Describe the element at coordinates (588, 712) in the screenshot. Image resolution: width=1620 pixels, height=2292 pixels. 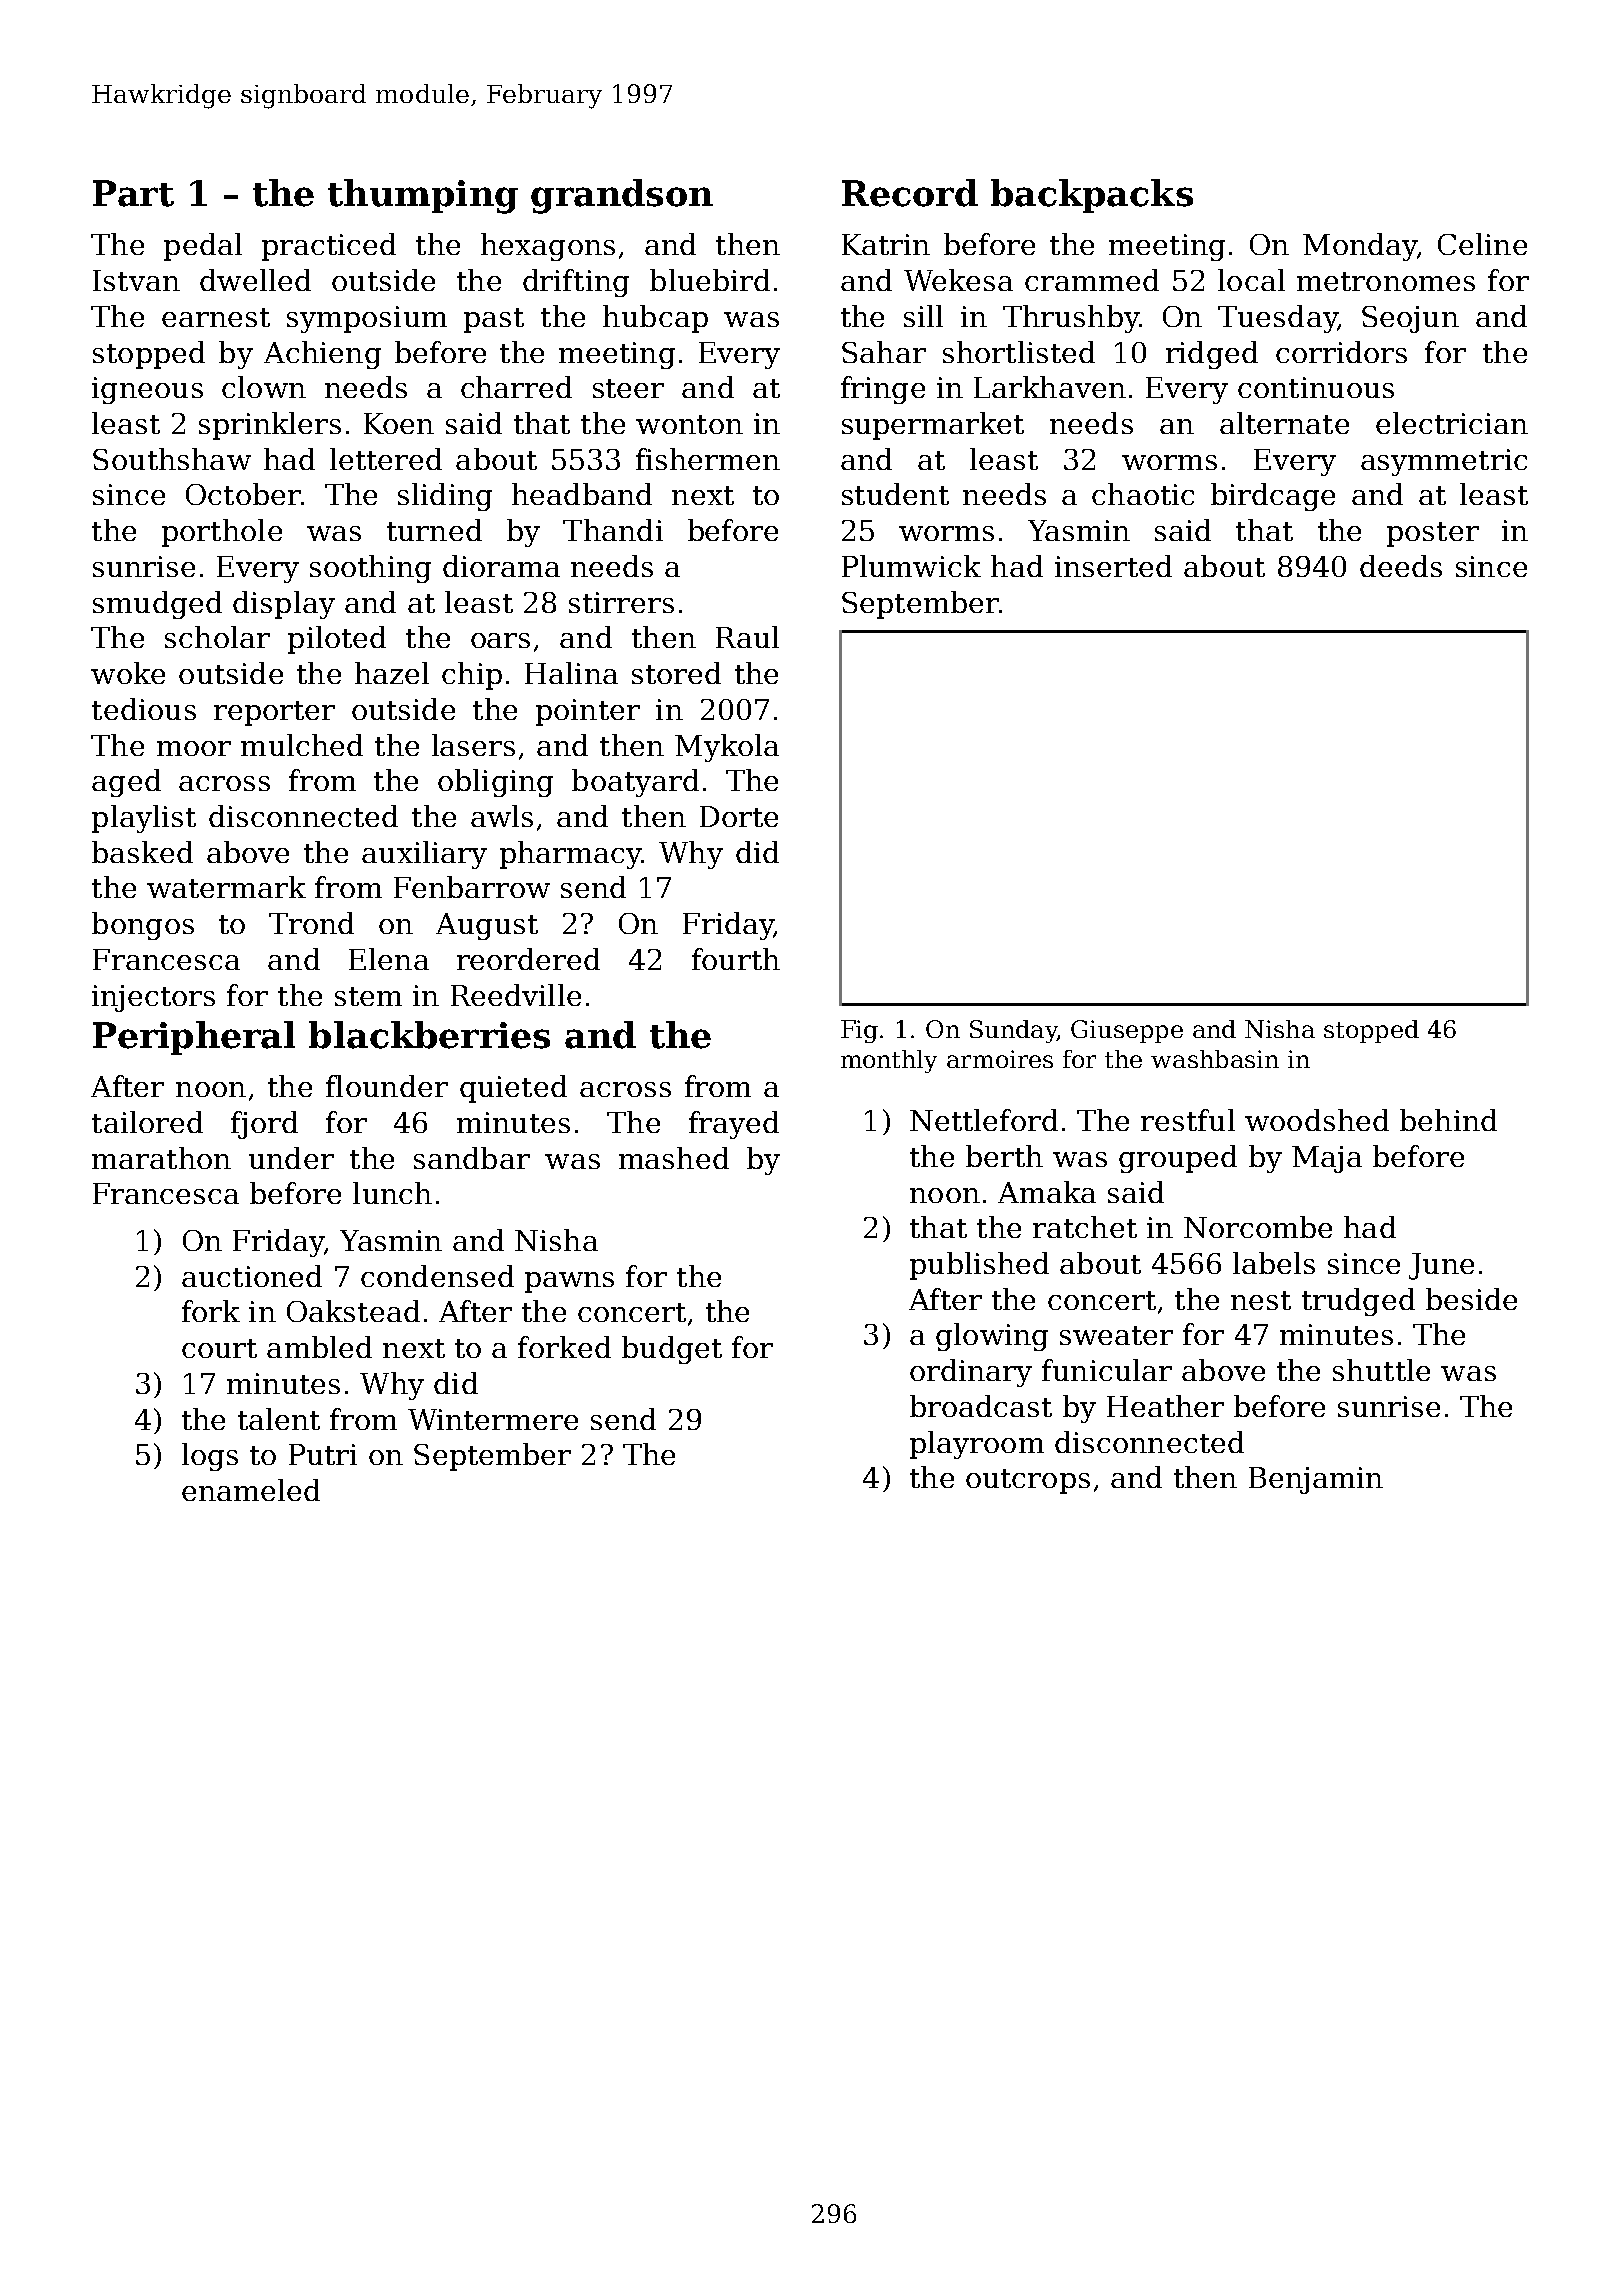
I see `pointer` at that location.
